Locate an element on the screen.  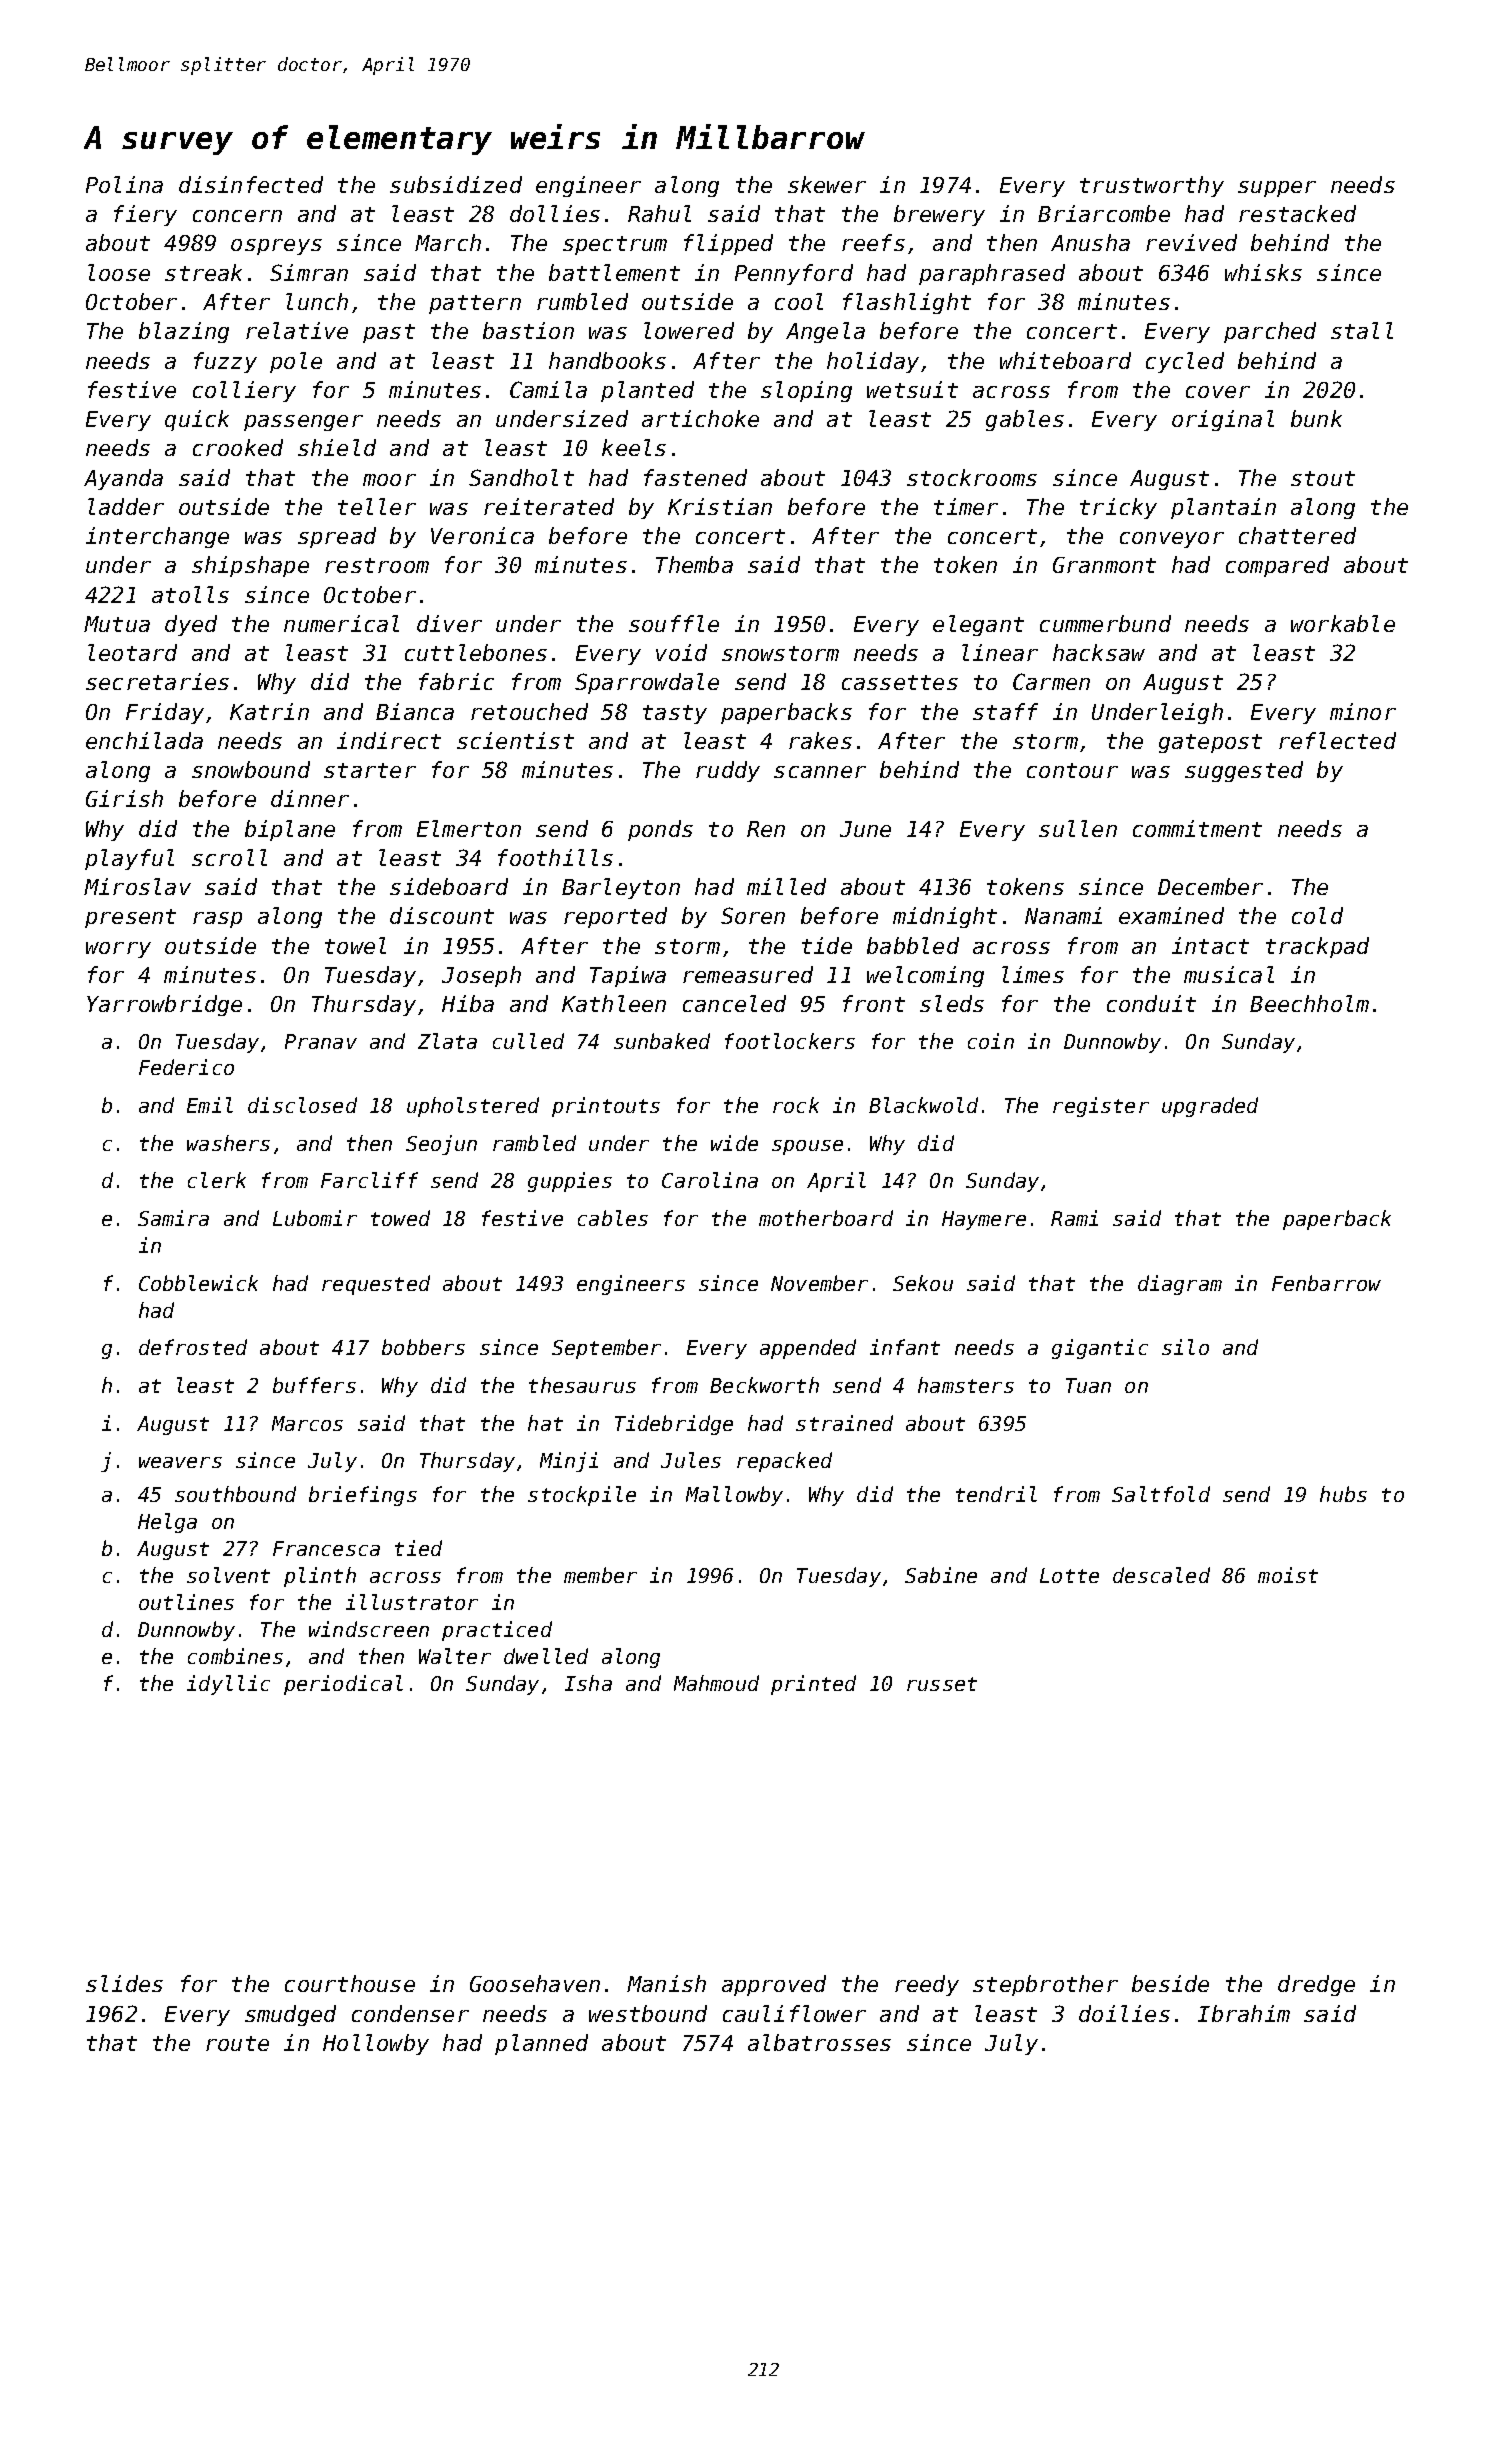
Isha is located at coordinates (588, 1683).
